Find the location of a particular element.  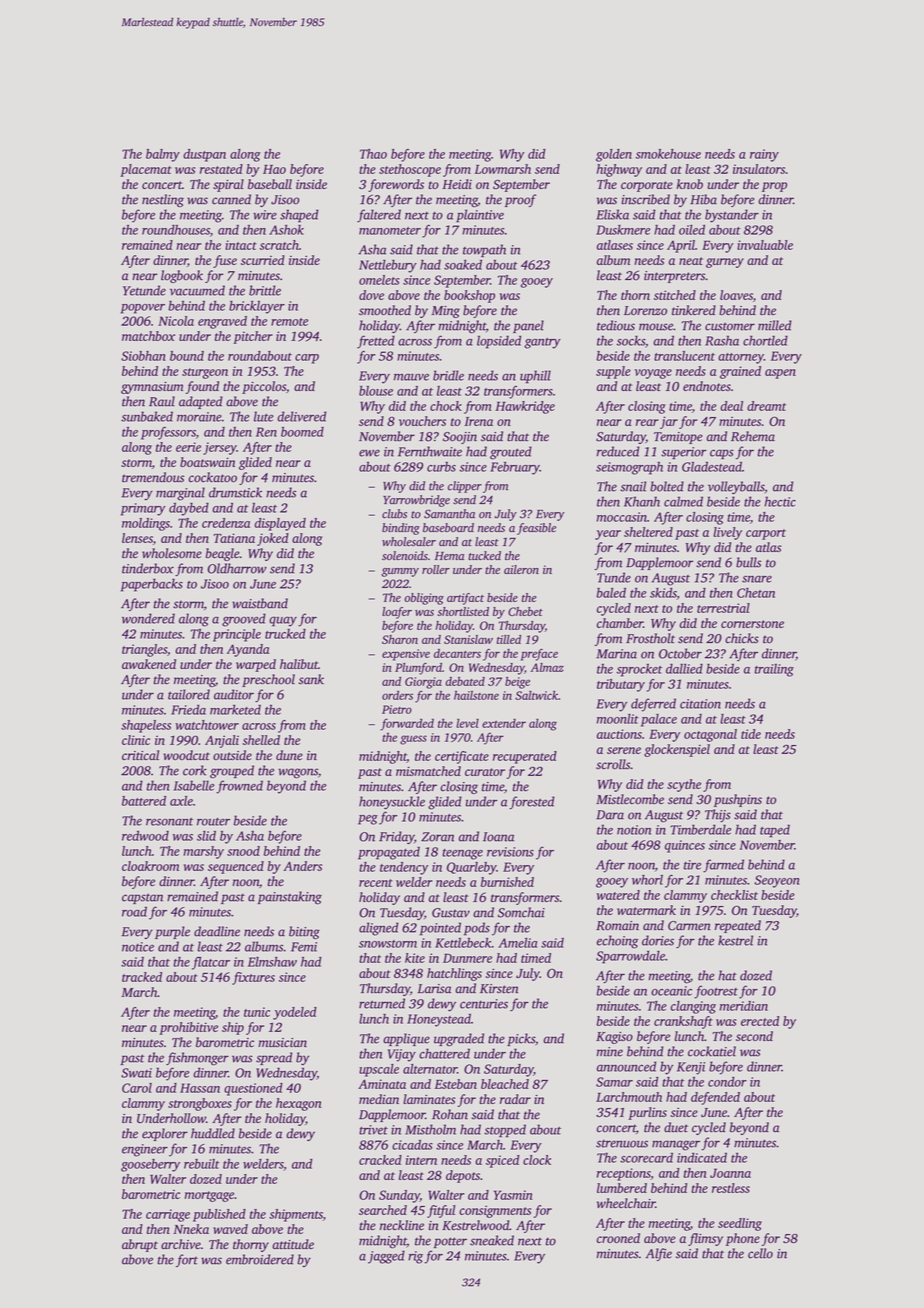

dustpan is located at coordinates (204, 155).
